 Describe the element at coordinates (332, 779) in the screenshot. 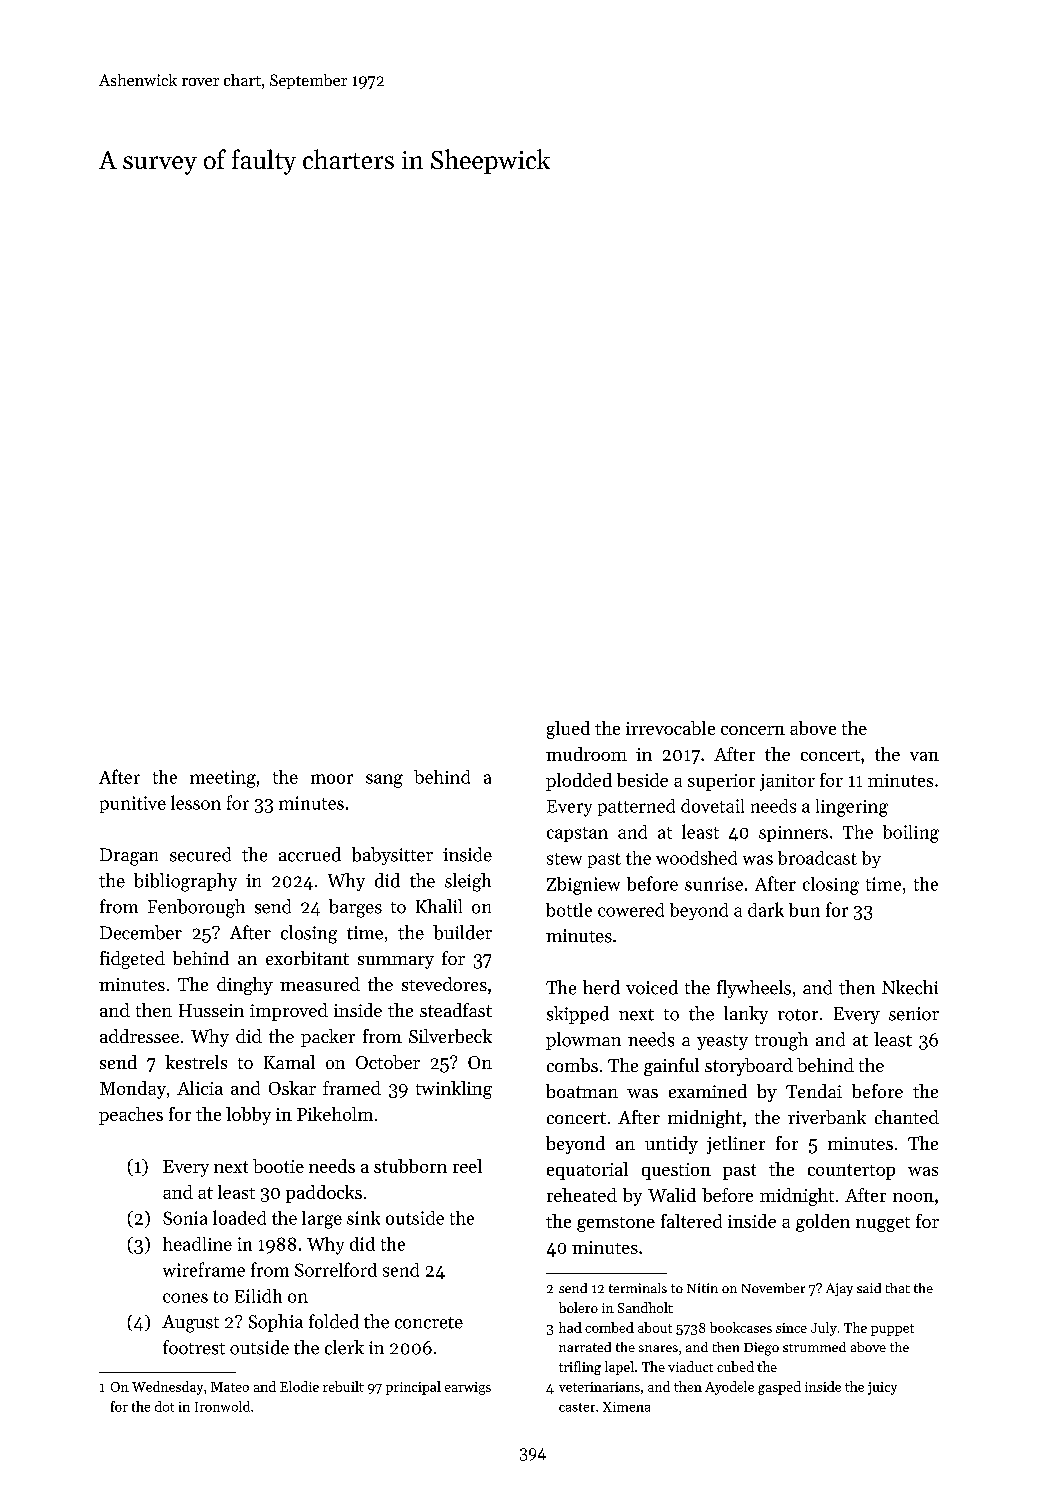

I see `moor` at that location.
